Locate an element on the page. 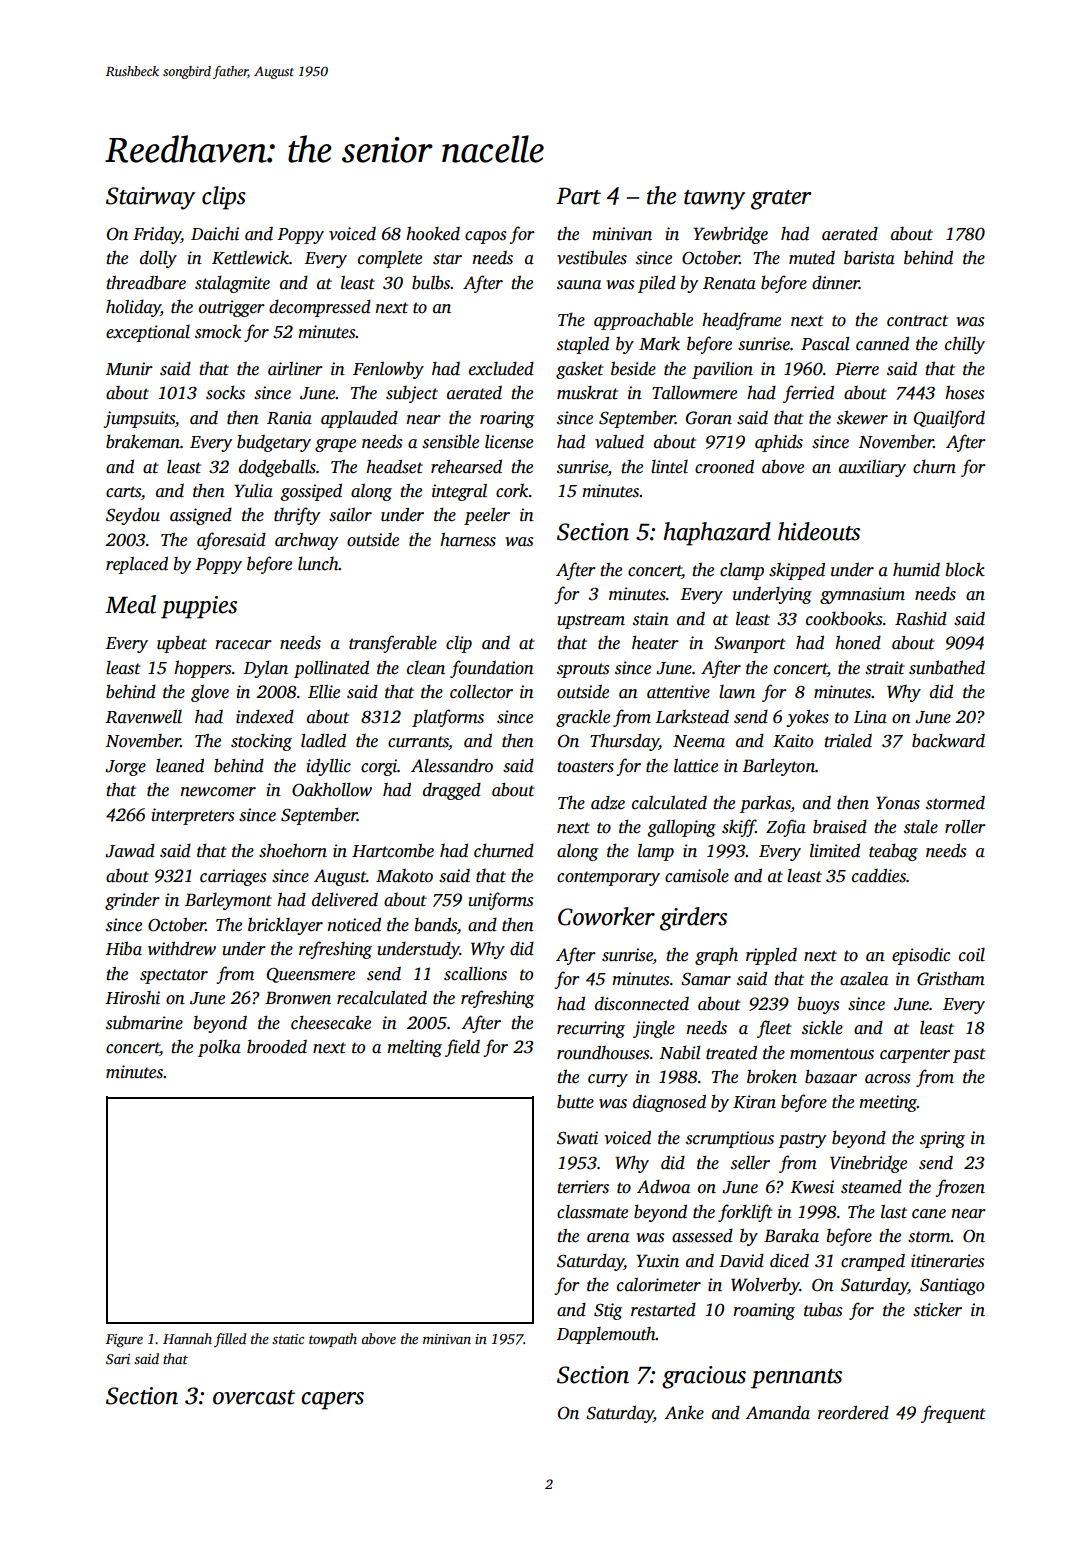 This document has height=1543, width=1091. capers is located at coordinates (332, 1401).
